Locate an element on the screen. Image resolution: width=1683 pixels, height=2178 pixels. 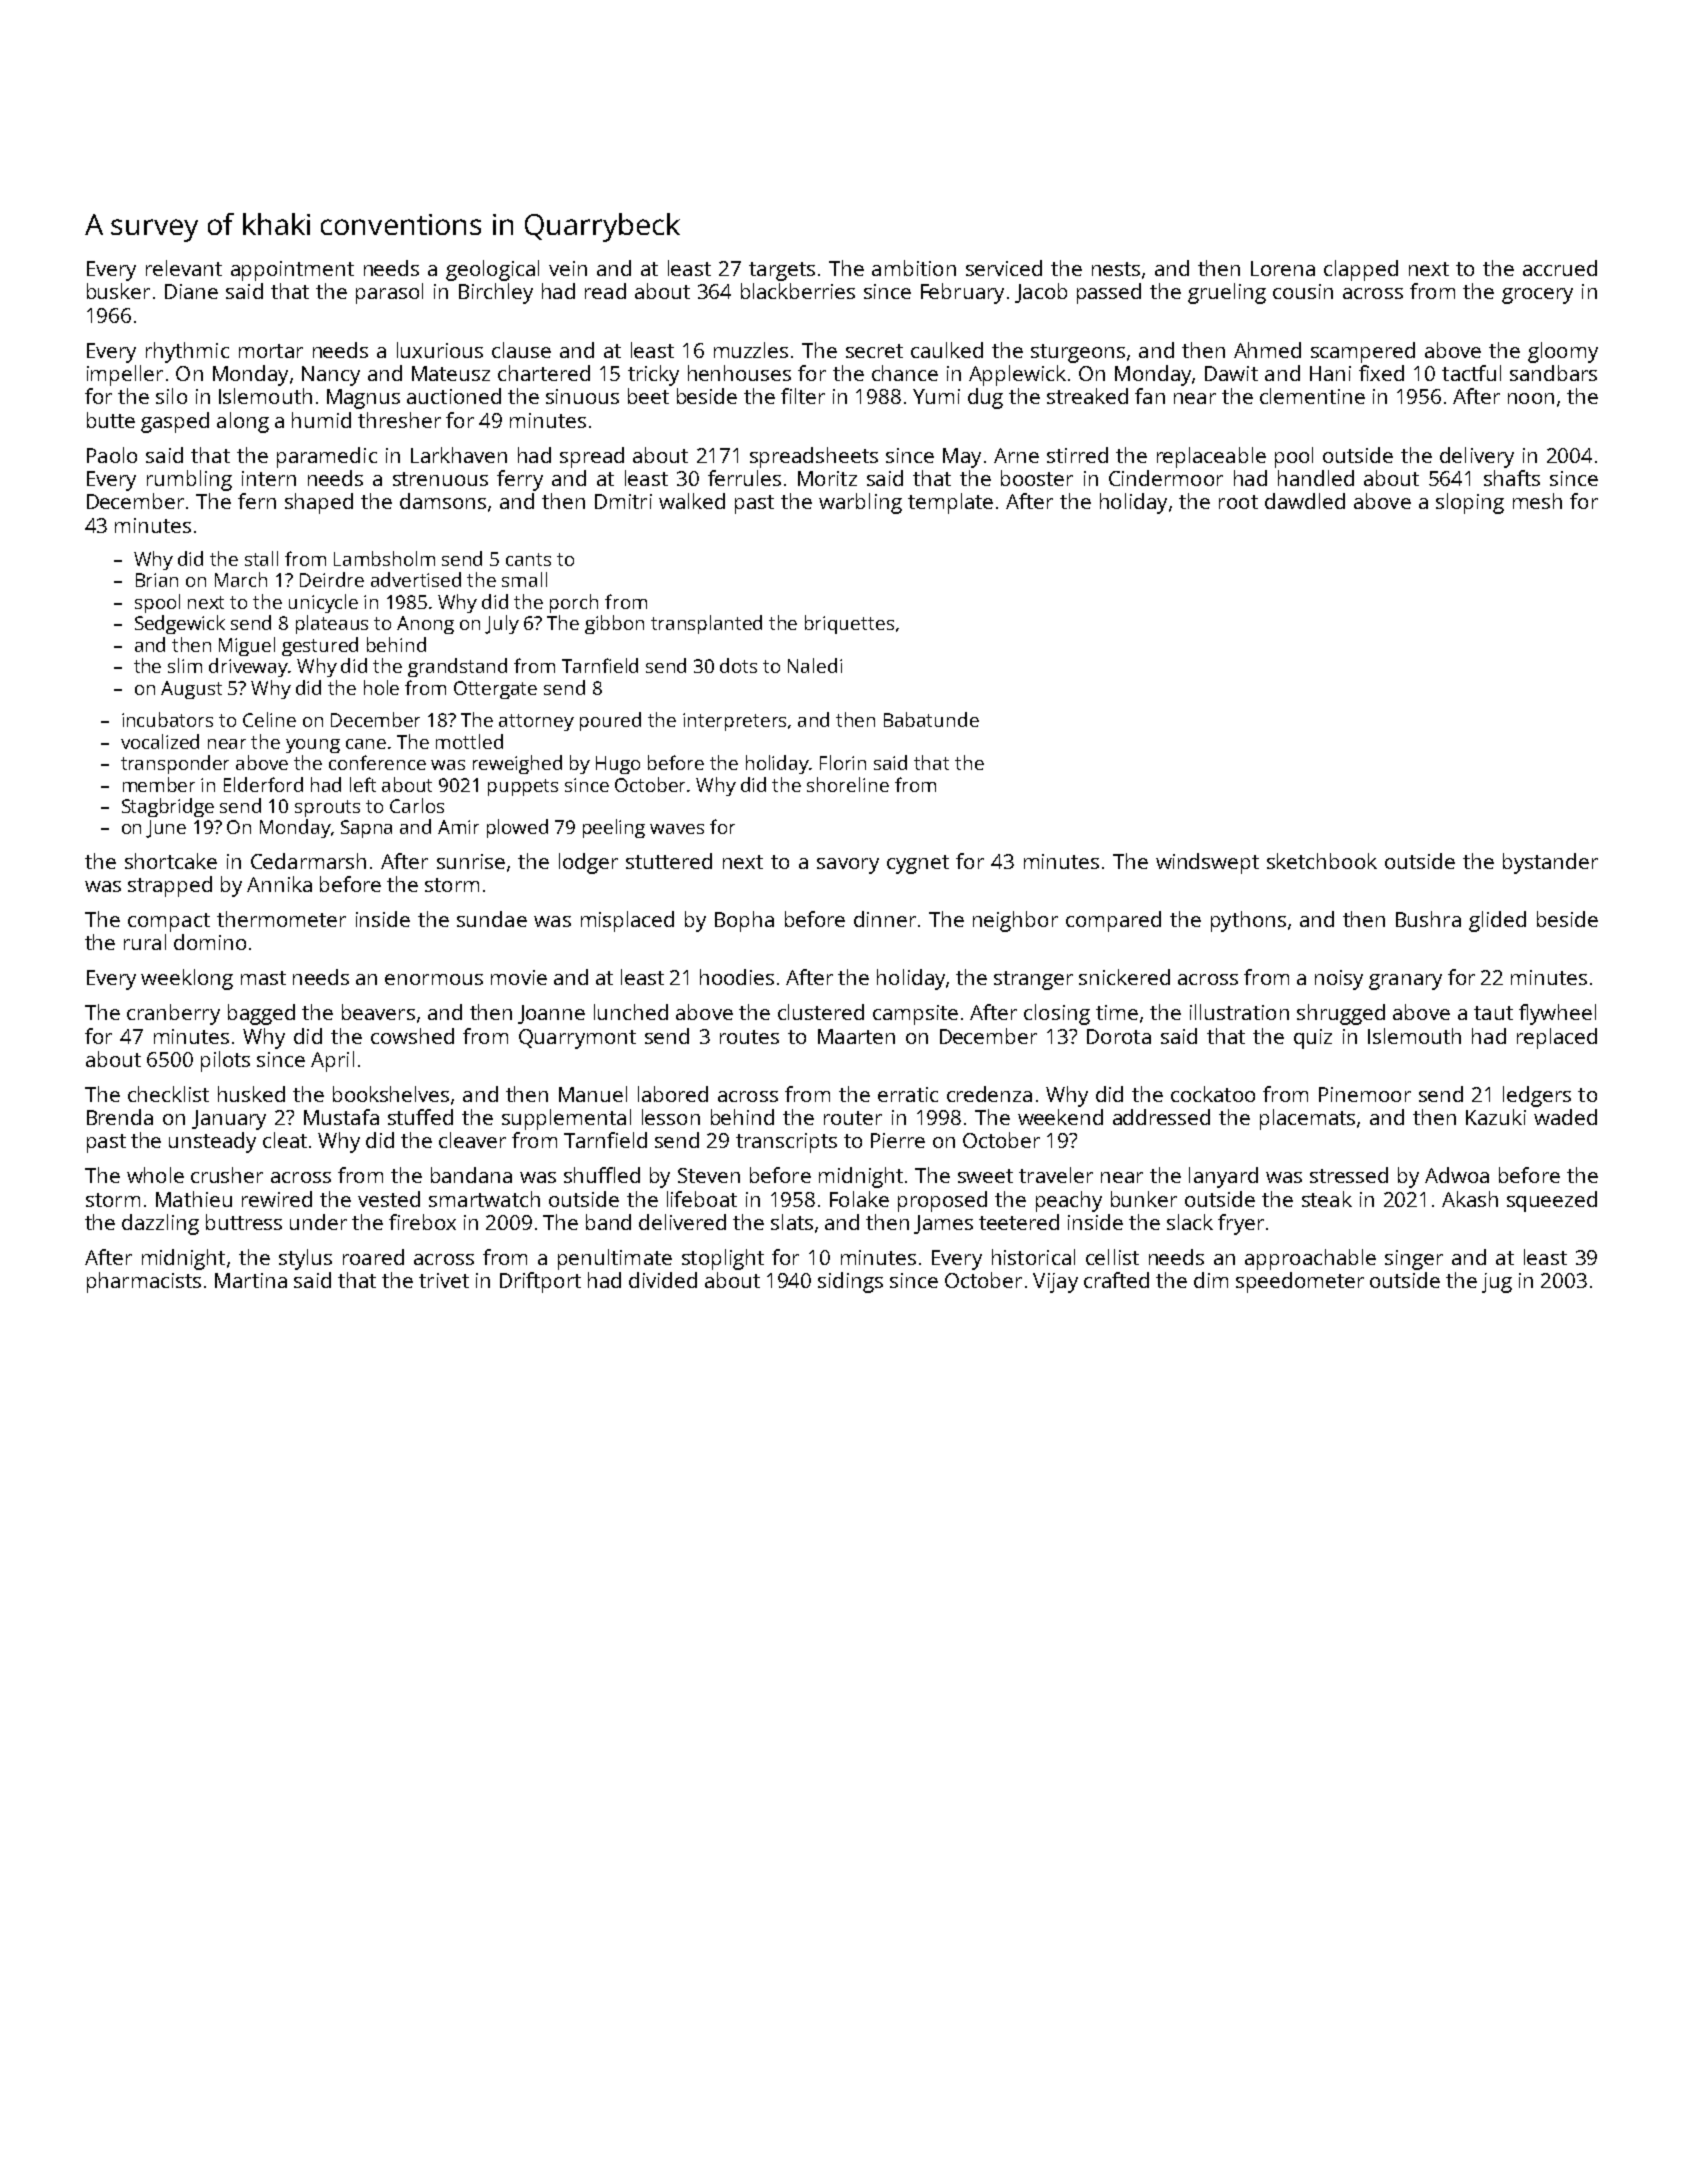
shrugged is located at coordinates (1341, 1014).
